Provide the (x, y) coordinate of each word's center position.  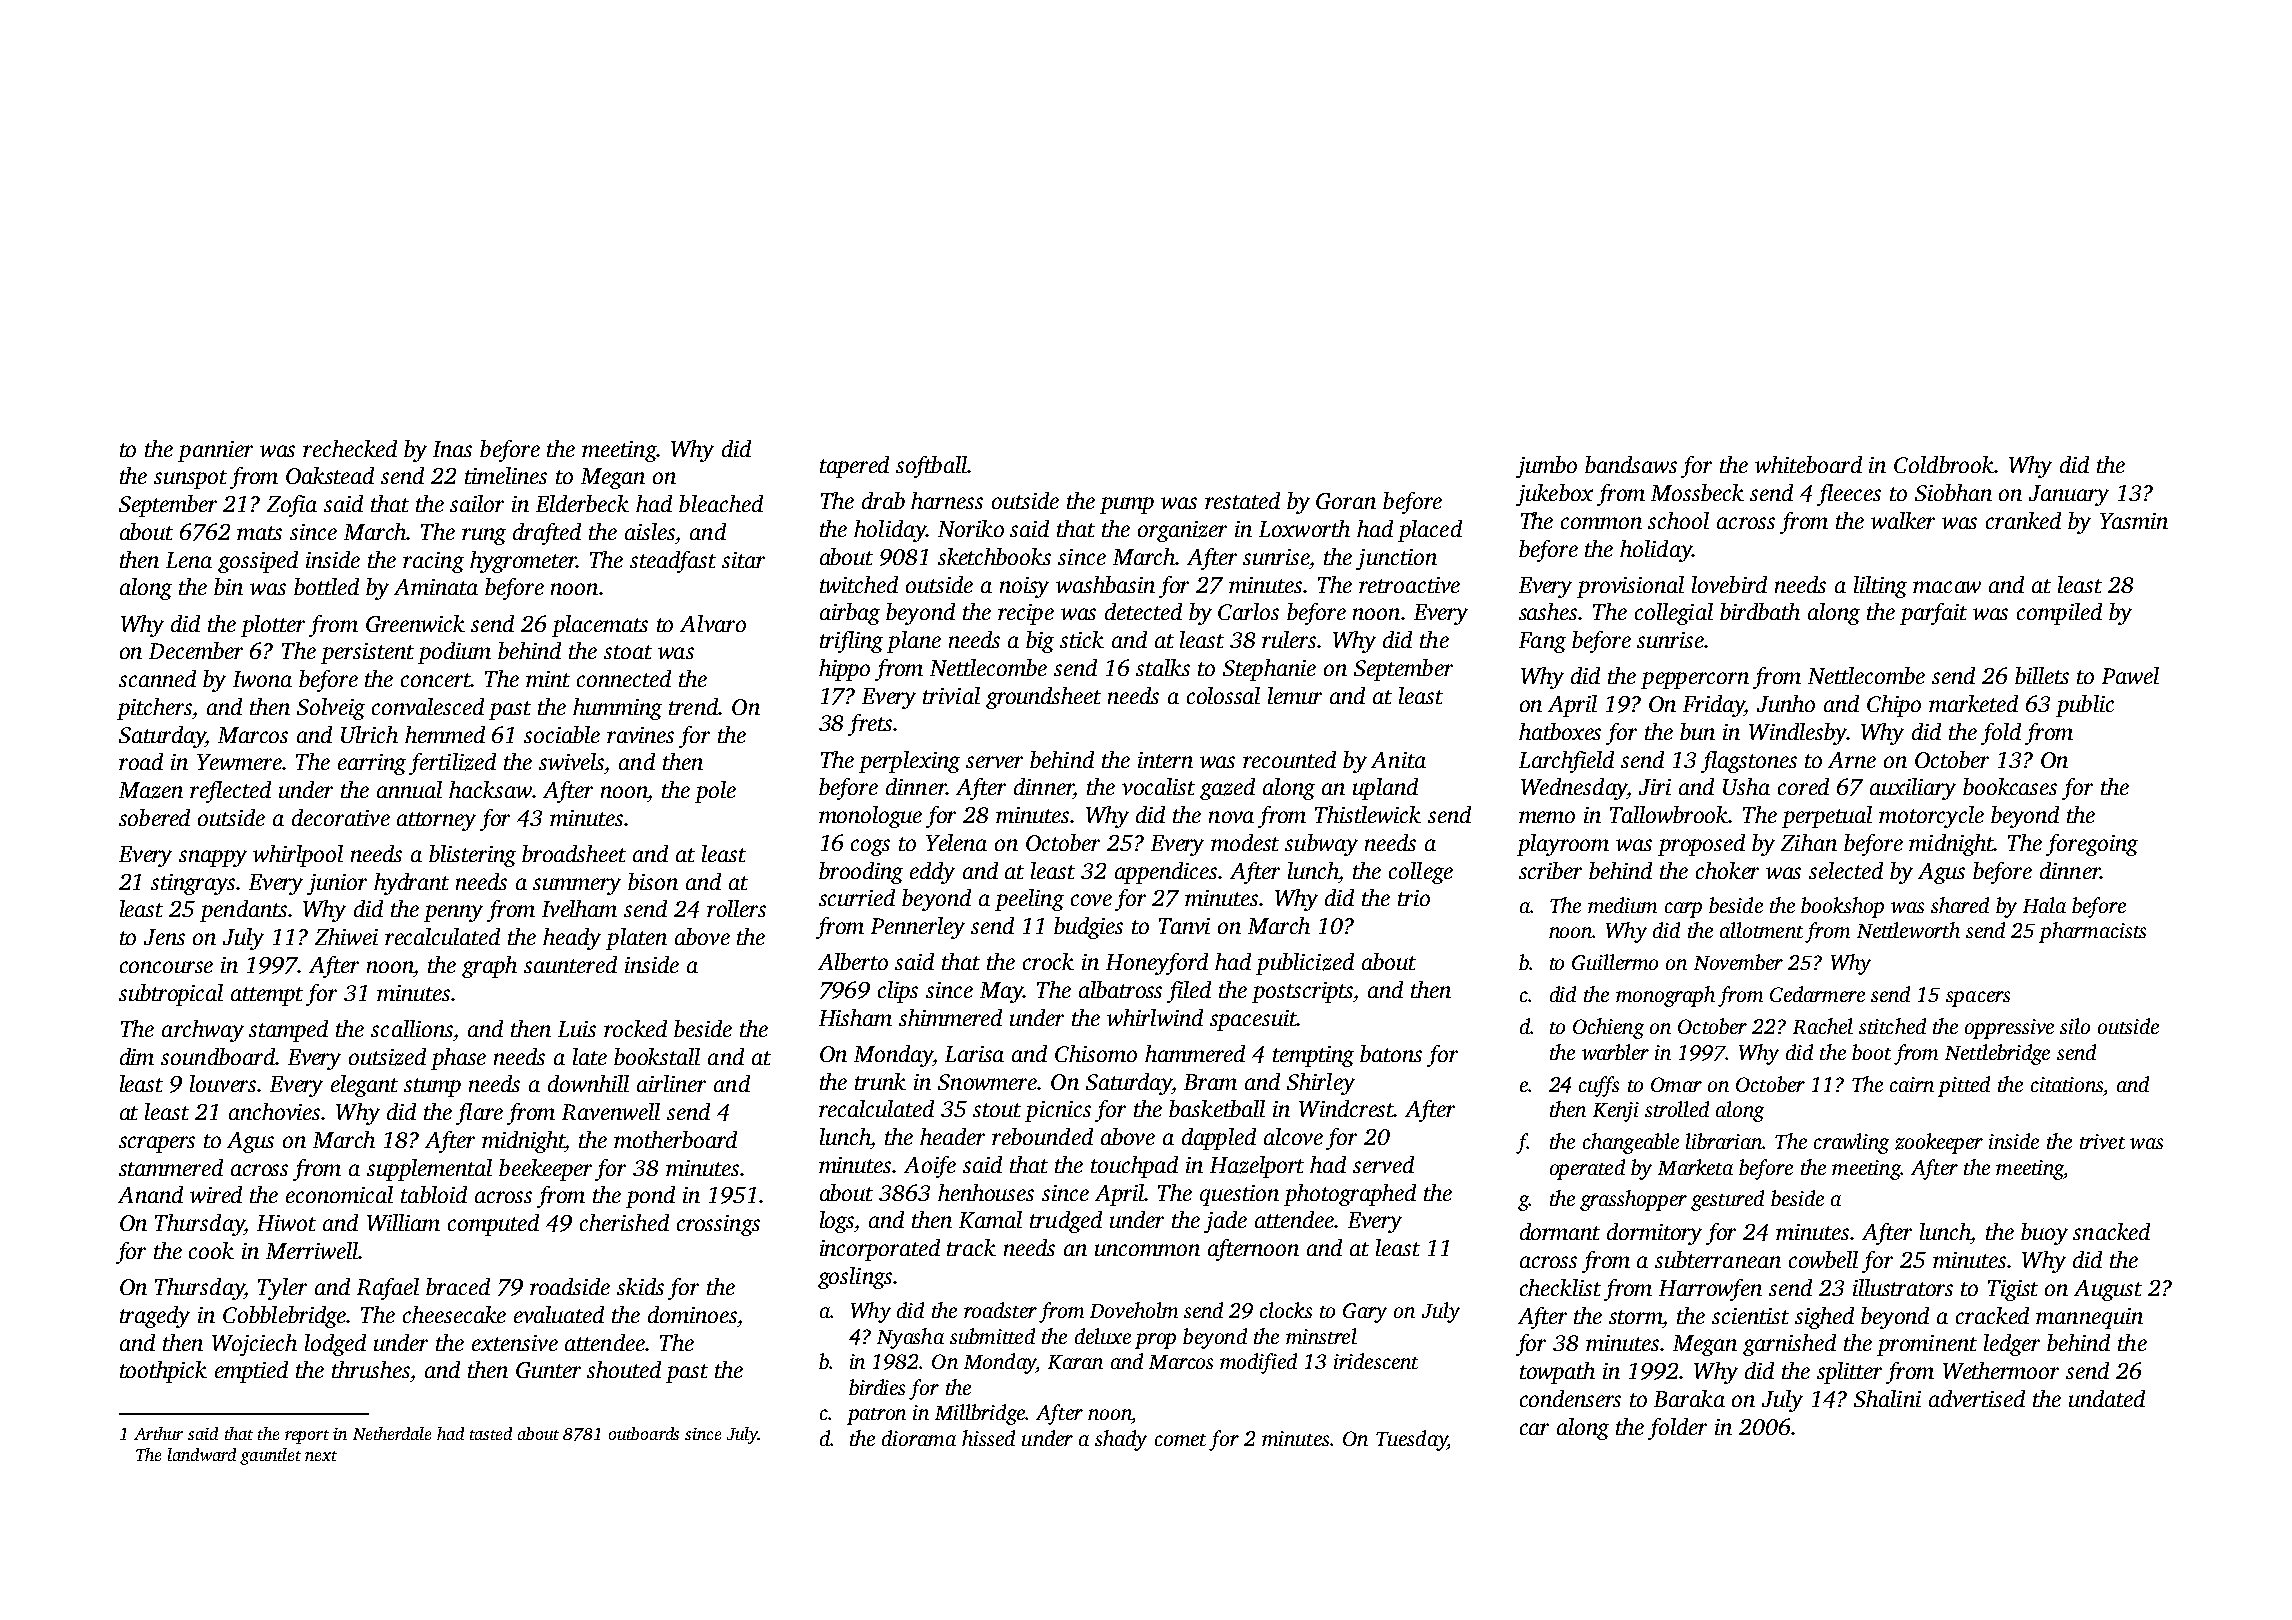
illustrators (1903, 1287)
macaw (1947, 587)
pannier (215, 451)
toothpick (163, 1372)
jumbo (1546, 467)
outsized (387, 1057)
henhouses (986, 1192)
